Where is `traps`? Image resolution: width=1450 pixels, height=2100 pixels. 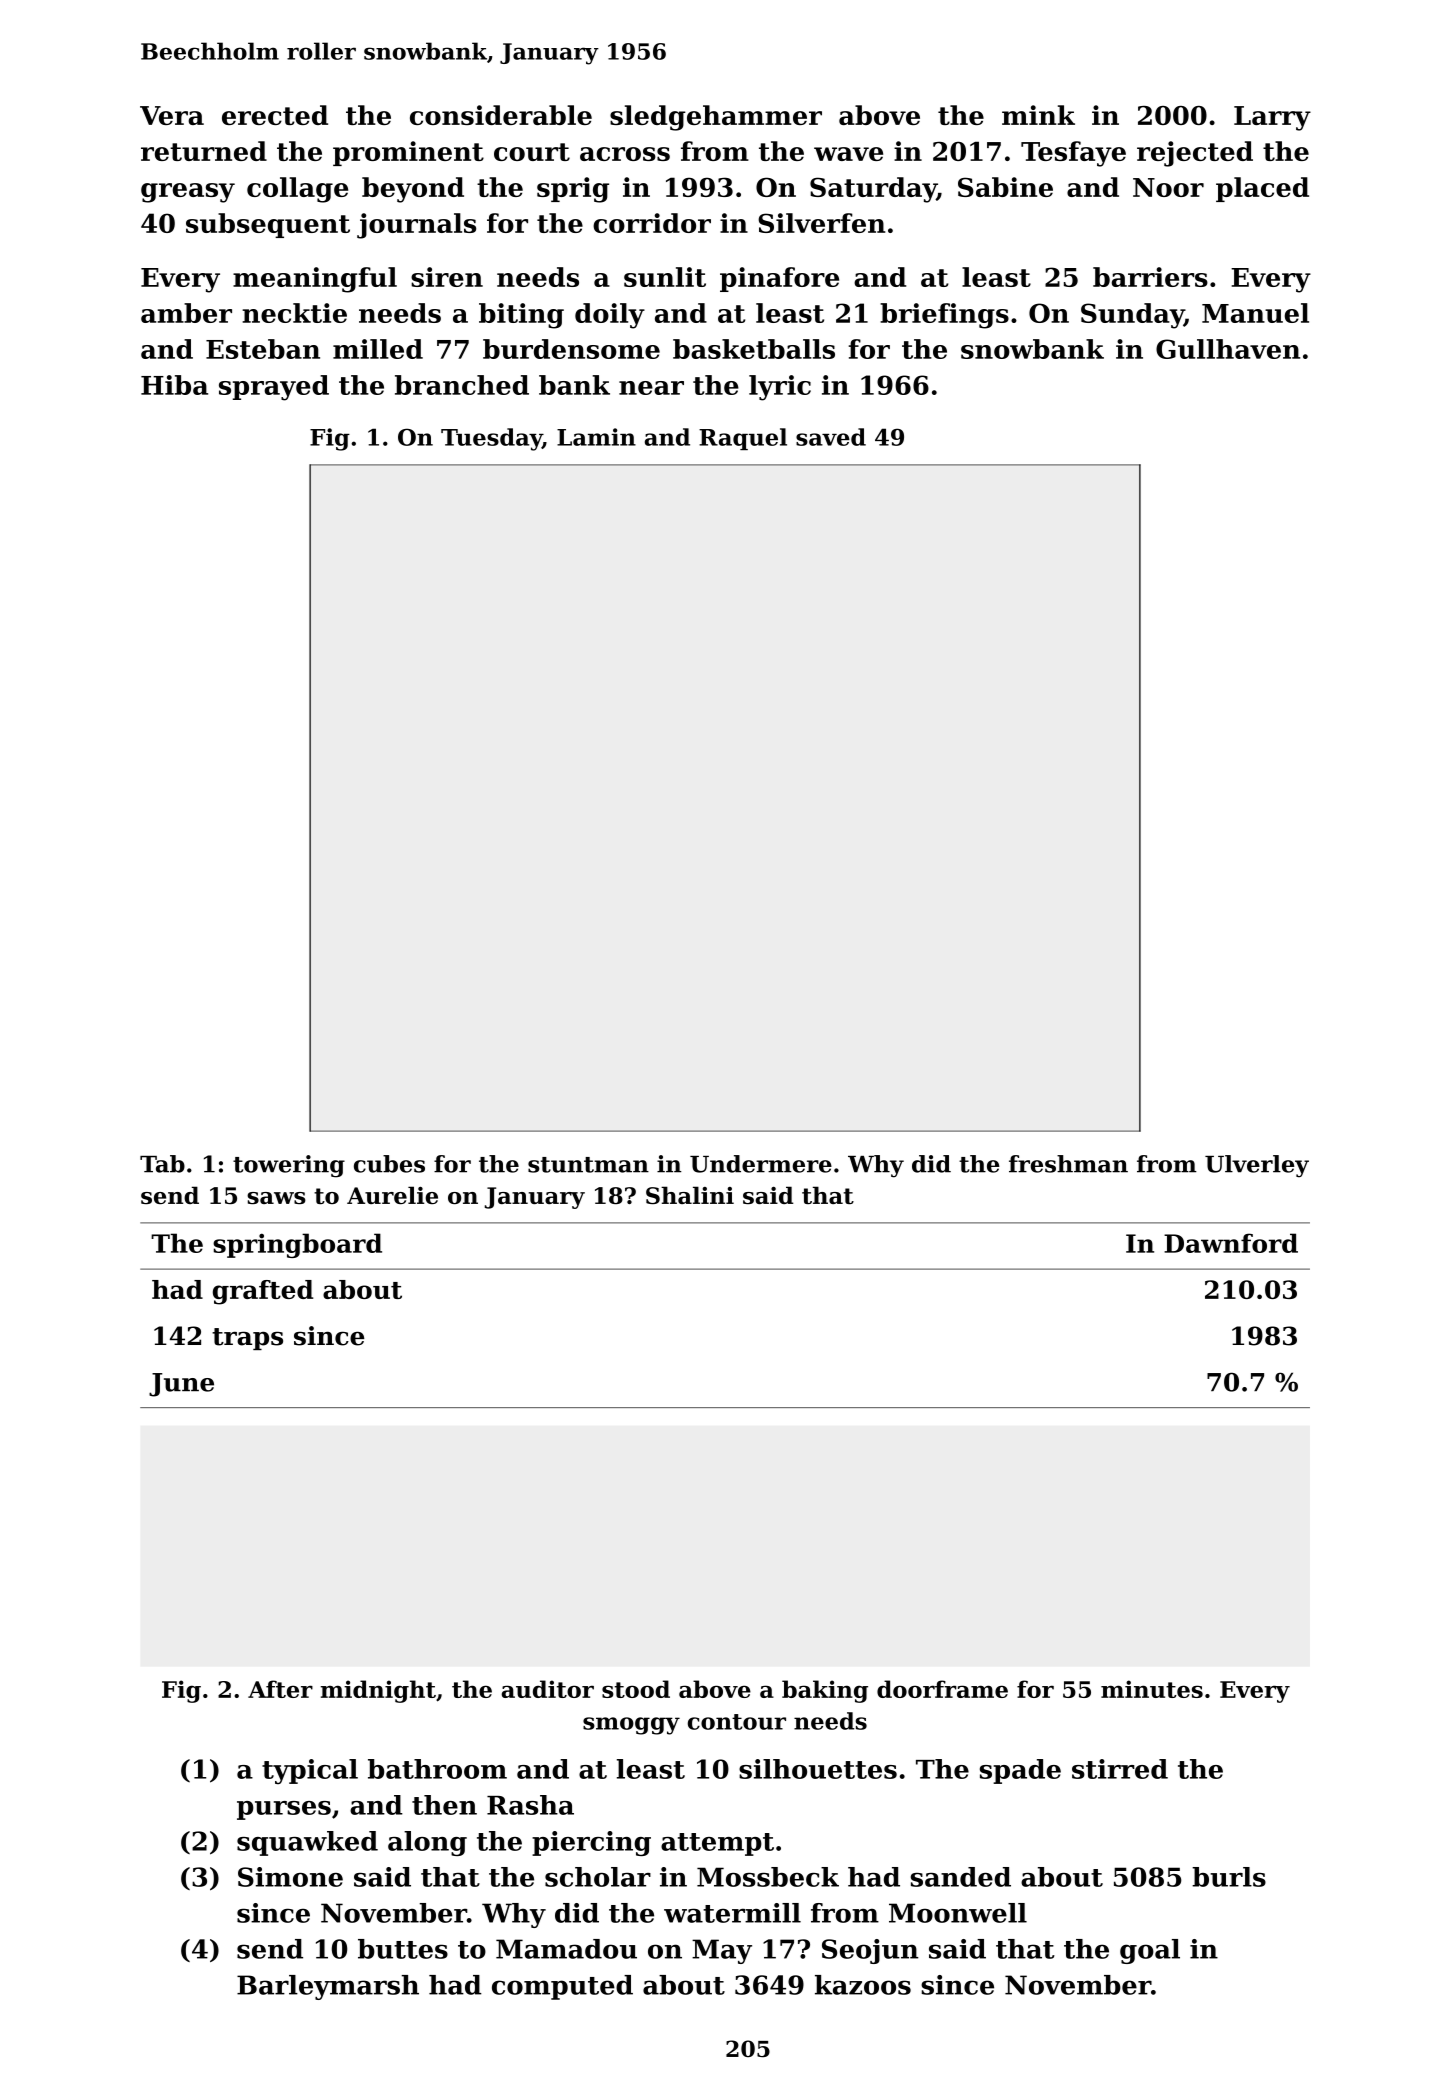
traps is located at coordinates (247, 1339).
